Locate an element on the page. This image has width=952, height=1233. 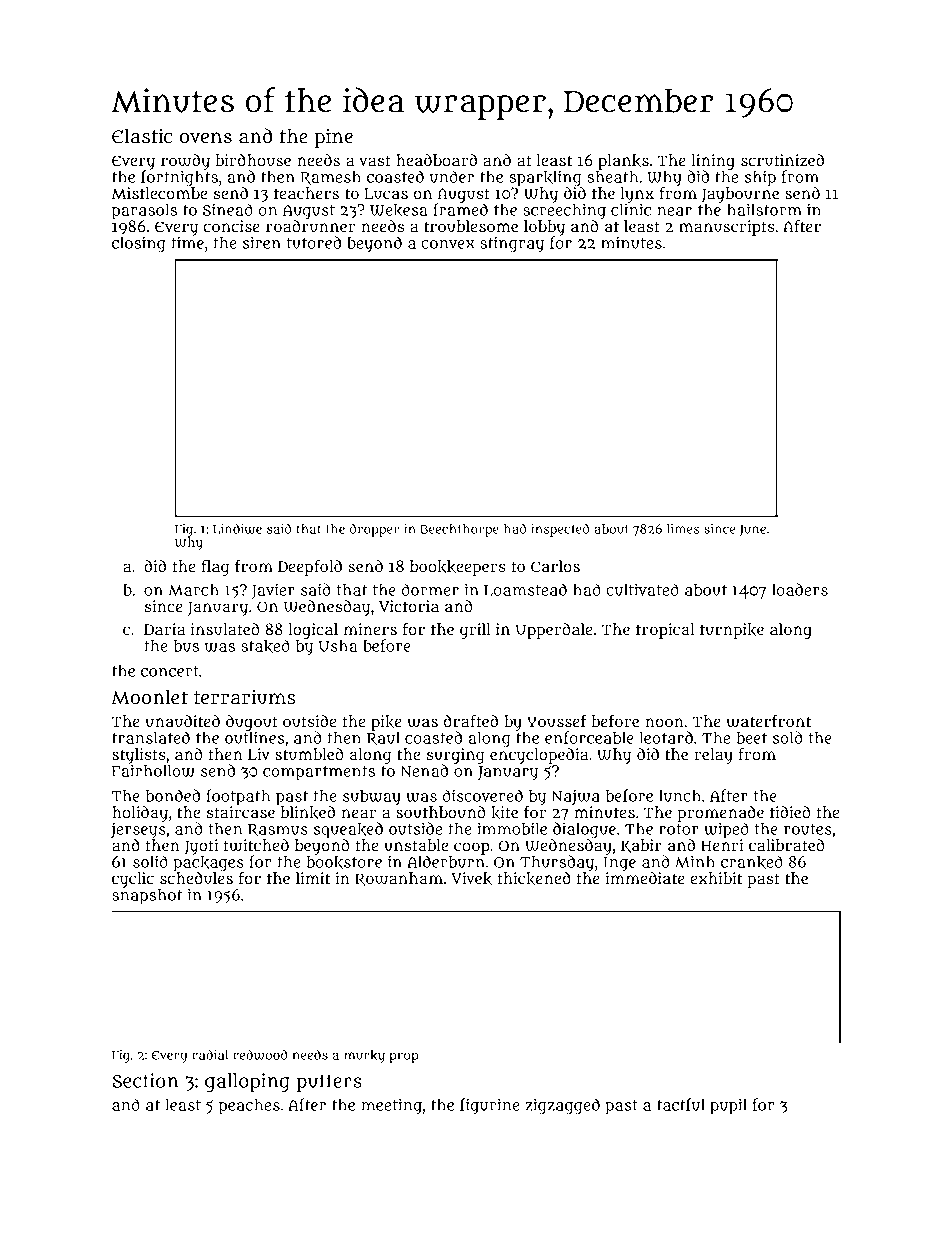
convex is located at coordinates (448, 244).
